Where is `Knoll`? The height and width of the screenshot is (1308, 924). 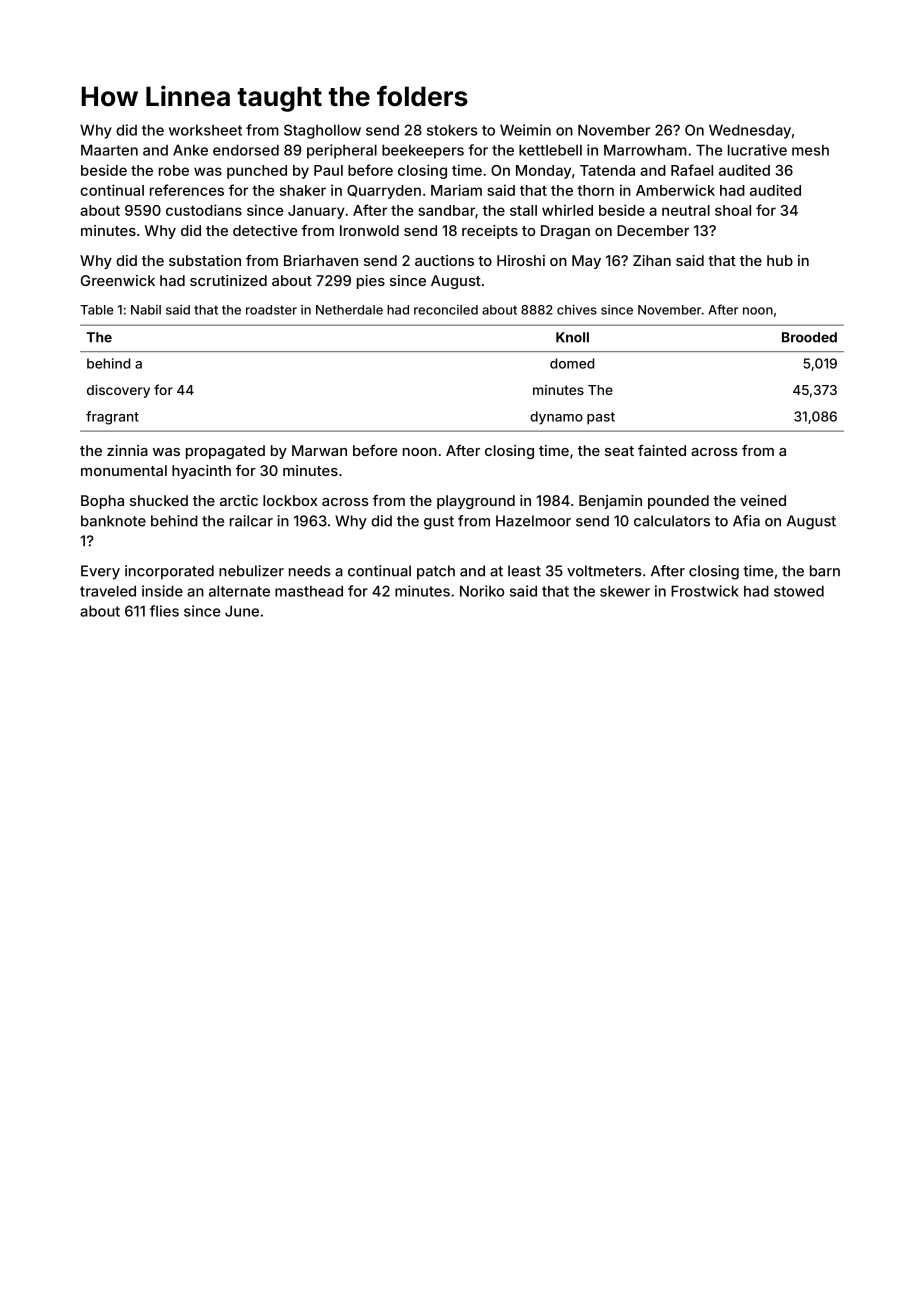
Knoll is located at coordinates (572, 337).
